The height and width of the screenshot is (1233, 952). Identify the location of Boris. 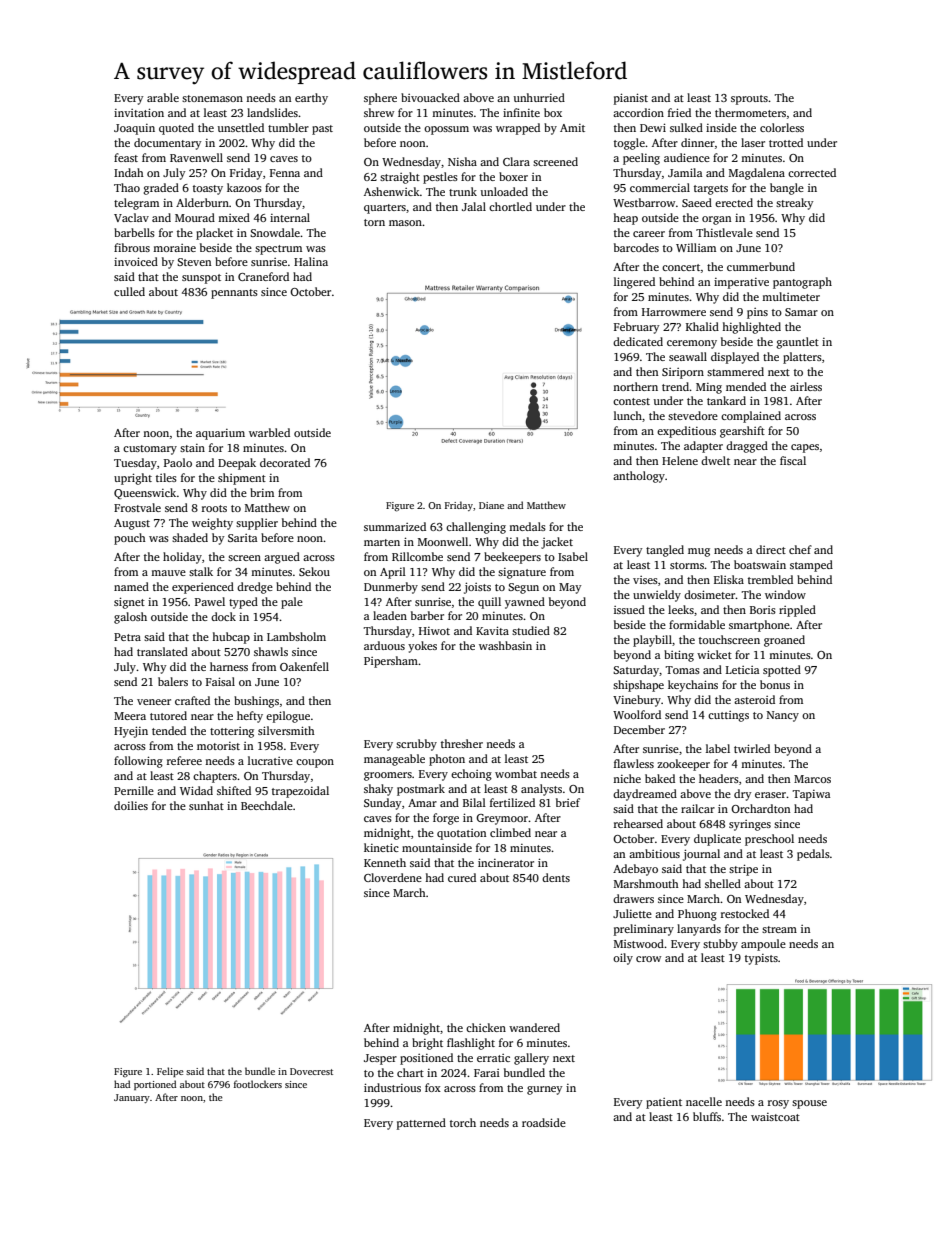
(763, 610).
